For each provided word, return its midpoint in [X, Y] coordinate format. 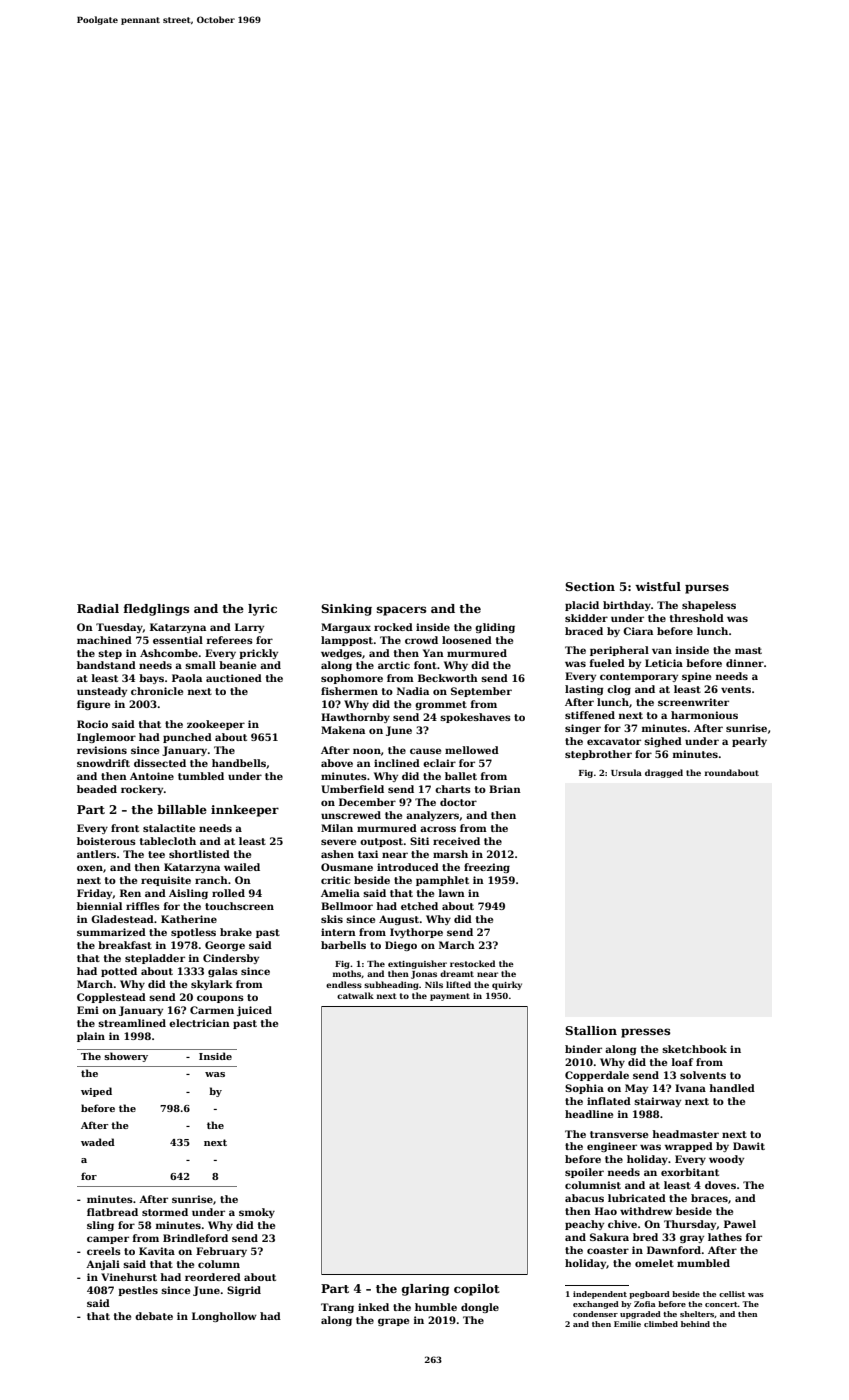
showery [126, 1057]
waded [98, 1142]
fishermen [349, 691]
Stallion [591, 1030]
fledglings [156, 610]
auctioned [234, 678]
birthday [627, 606]
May [636, 1089]
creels [104, 1251]
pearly [749, 742]
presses [645, 1033]
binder [583, 1049]
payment [450, 997]
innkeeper [245, 811]
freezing [487, 868]
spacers [401, 611]
